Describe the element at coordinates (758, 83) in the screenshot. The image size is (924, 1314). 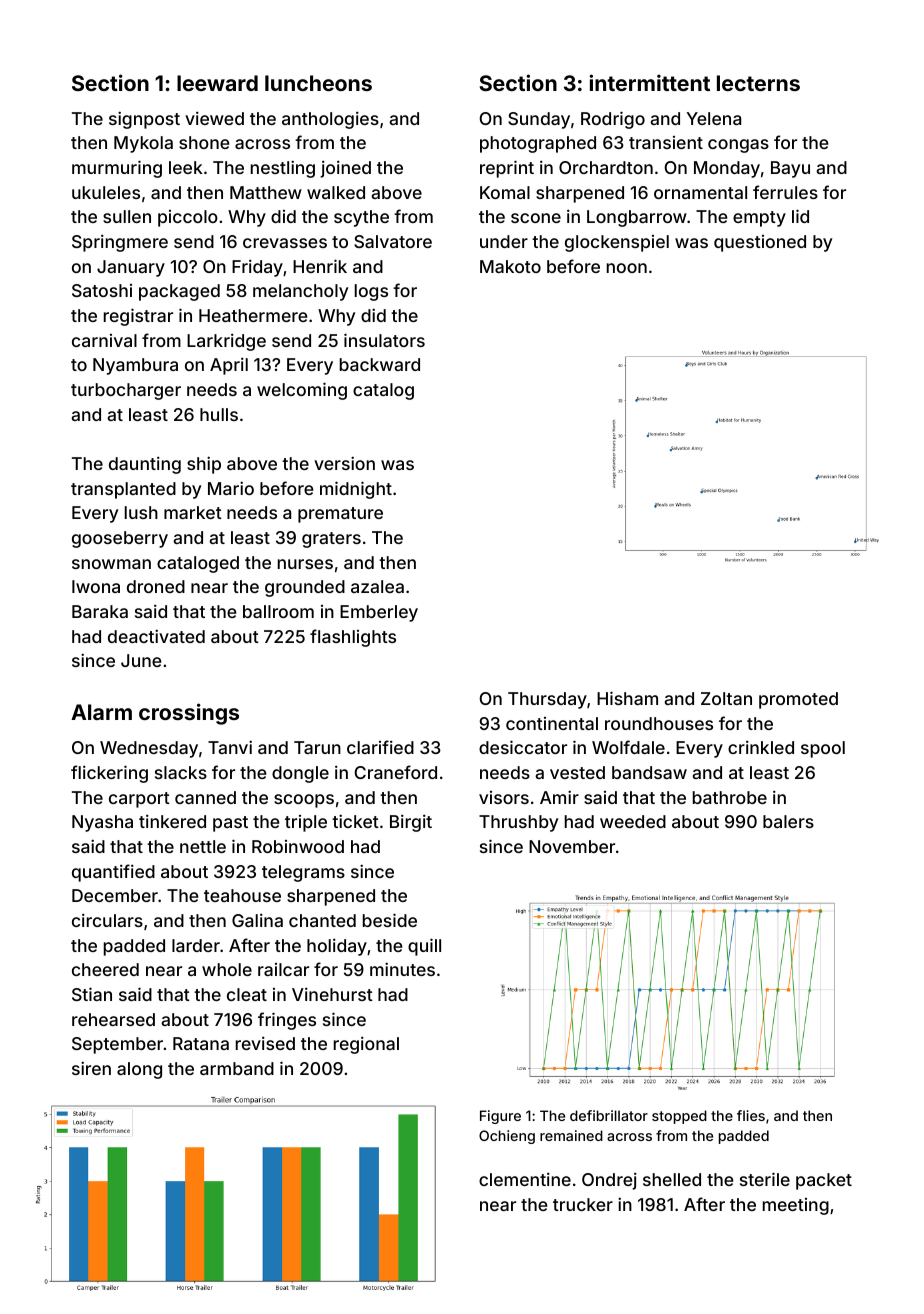
I see `lecterns` at that location.
